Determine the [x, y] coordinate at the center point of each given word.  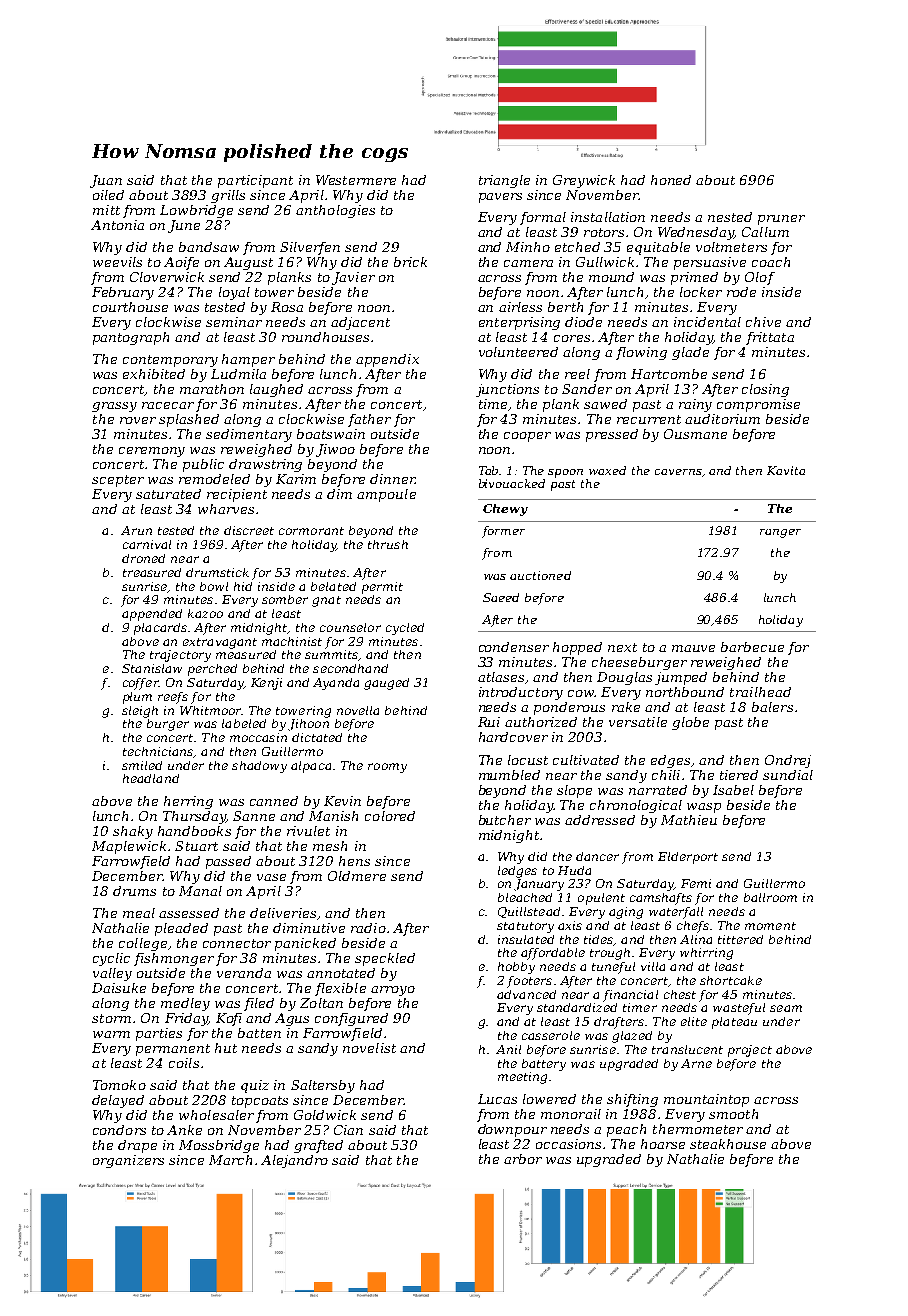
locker [701, 292]
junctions [507, 390]
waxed [607, 470]
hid [243, 586]
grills [228, 196]
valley [112, 974]
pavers [500, 198]
